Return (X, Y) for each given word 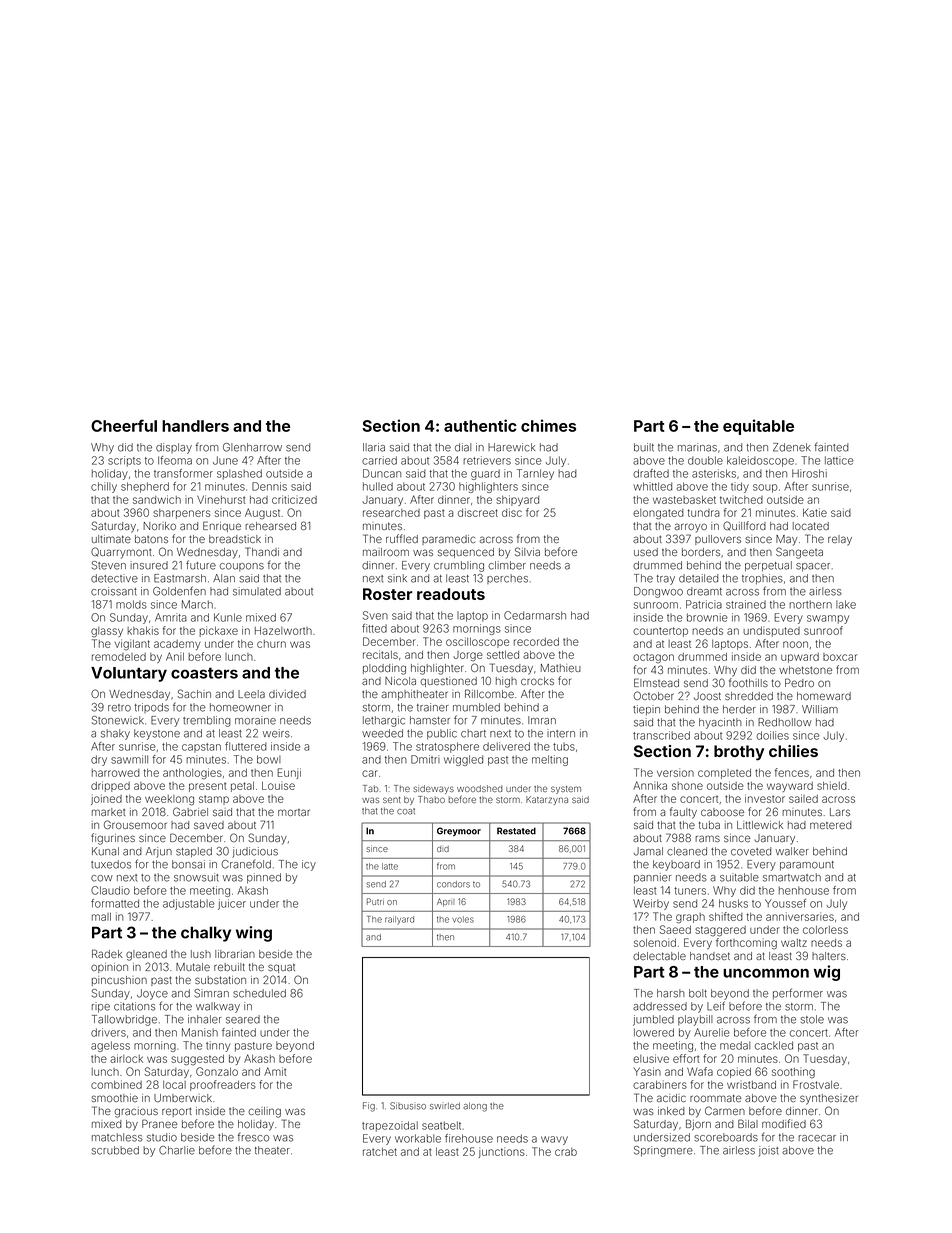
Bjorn (698, 1125)
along (475, 1107)
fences (792, 772)
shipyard (517, 500)
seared (243, 1019)
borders (701, 552)
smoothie (114, 1098)
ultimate (111, 539)
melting (550, 760)
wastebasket (684, 500)
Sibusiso (408, 1106)
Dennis (269, 486)
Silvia (527, 551)
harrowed (116, 773)
